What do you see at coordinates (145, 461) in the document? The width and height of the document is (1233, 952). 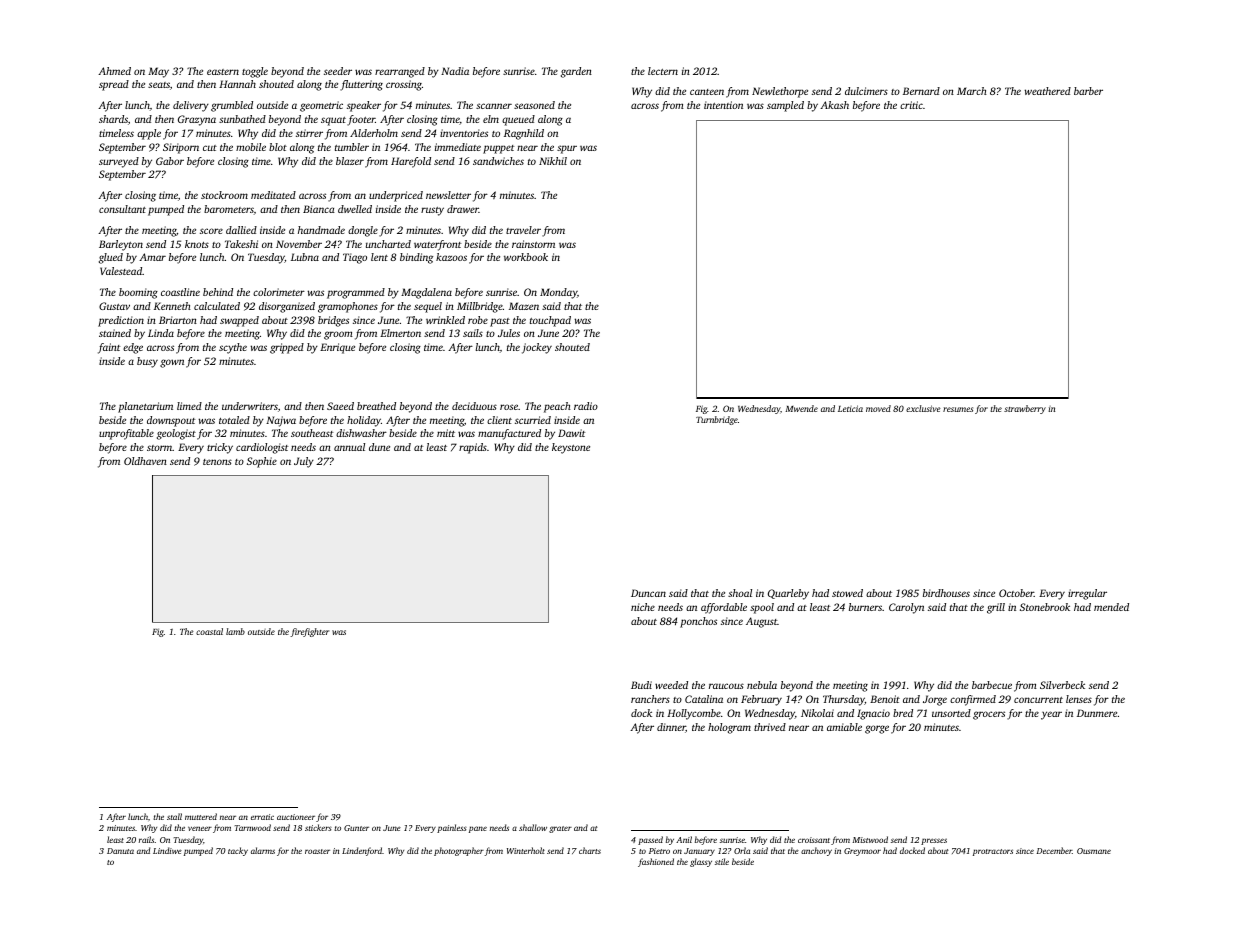 I see `Oldhaven` at bounding box center [145, 461].
